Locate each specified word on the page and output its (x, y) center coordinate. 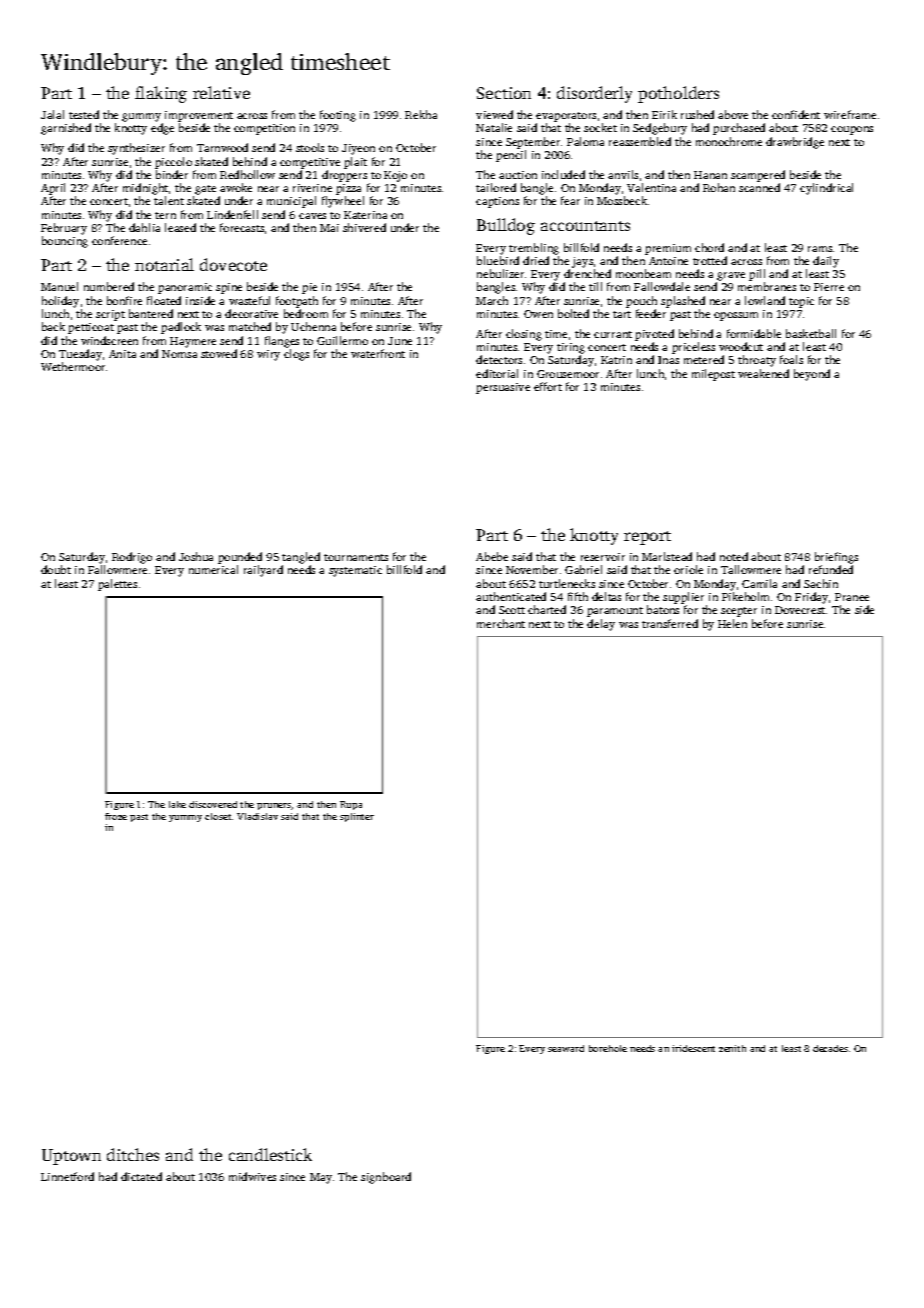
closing (524, 335)
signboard (386, 1178)
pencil (511, 156)
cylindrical (826, 189)
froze (116, 816)
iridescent (693, 1048)
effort (548, 386)
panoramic (185, 288)
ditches (133, 1154)
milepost (713, 375)
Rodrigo (132, 558)
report (647, 538)
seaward (566, 1048)
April (53, 189)
